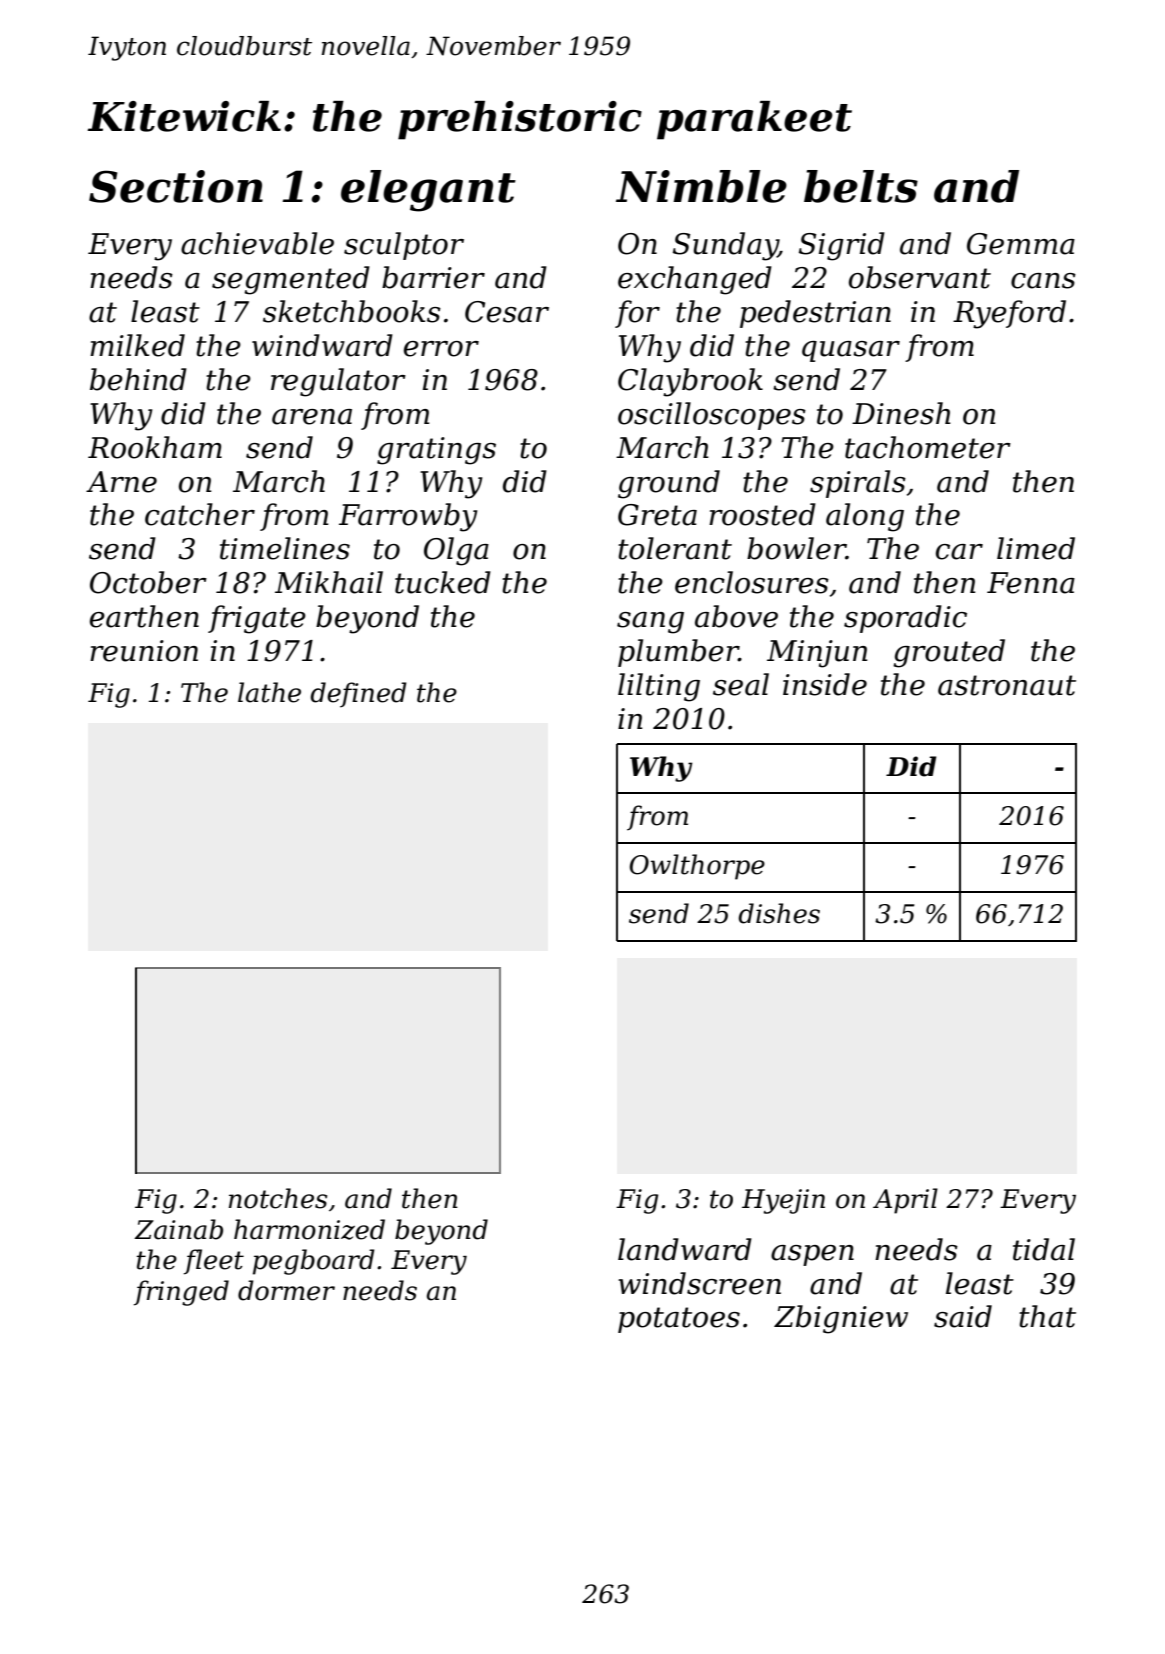 The height and width of the screenshot is (1654, 1165). What do you see at coordinates (181, 1293) in the screenshot?
I see `fringed` at bounding box center [181, 1293].
